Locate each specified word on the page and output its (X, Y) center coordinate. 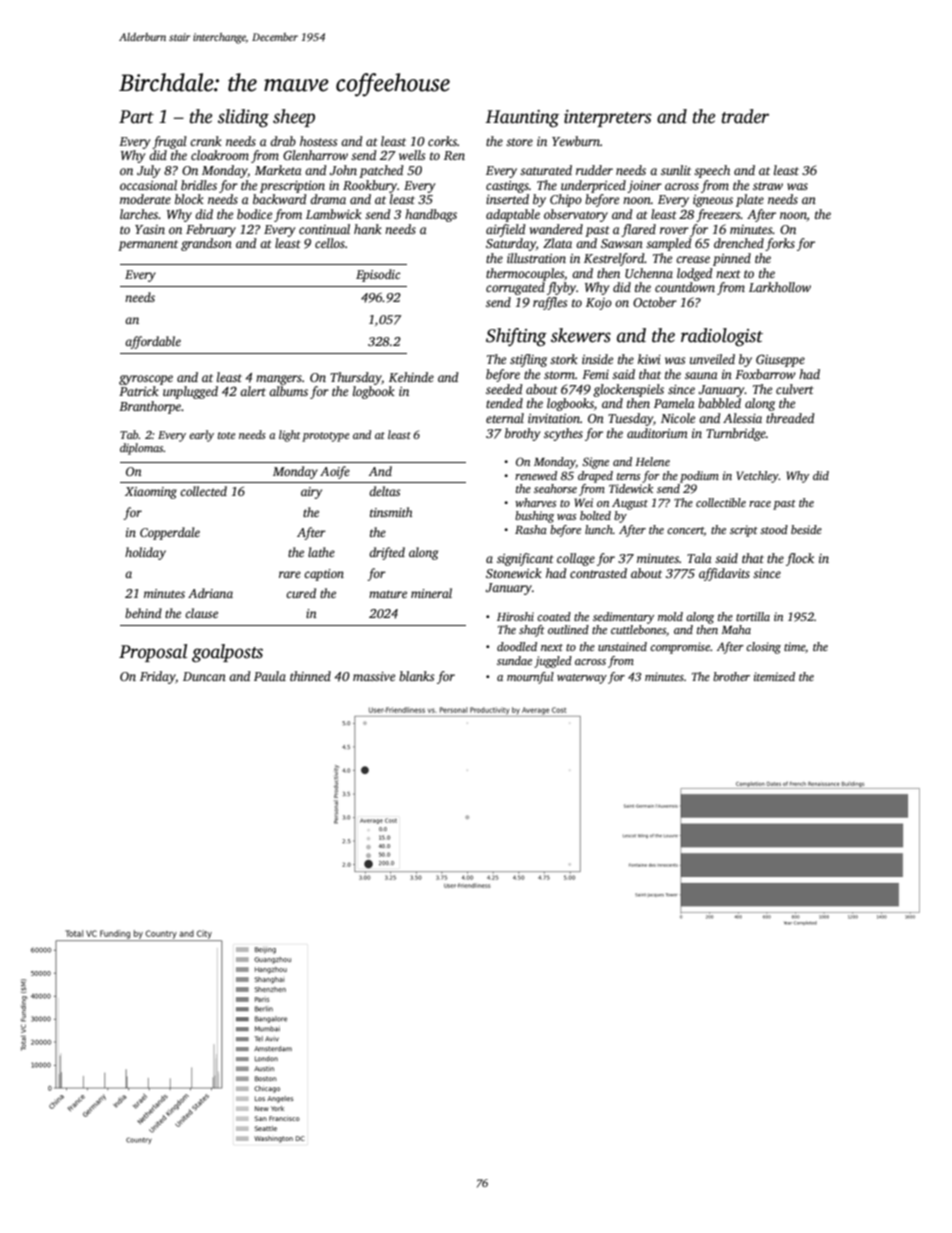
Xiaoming (151, 493)
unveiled (712, 359)
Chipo (566, 200)
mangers (279, 380)
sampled (669, 244)
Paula (270, 676)
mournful (530, 678)
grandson (206, 244)
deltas (384, 491)
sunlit (676, 170)
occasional (148, 185)
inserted (507, 199)
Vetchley (758, 477)
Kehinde (411, 377)
